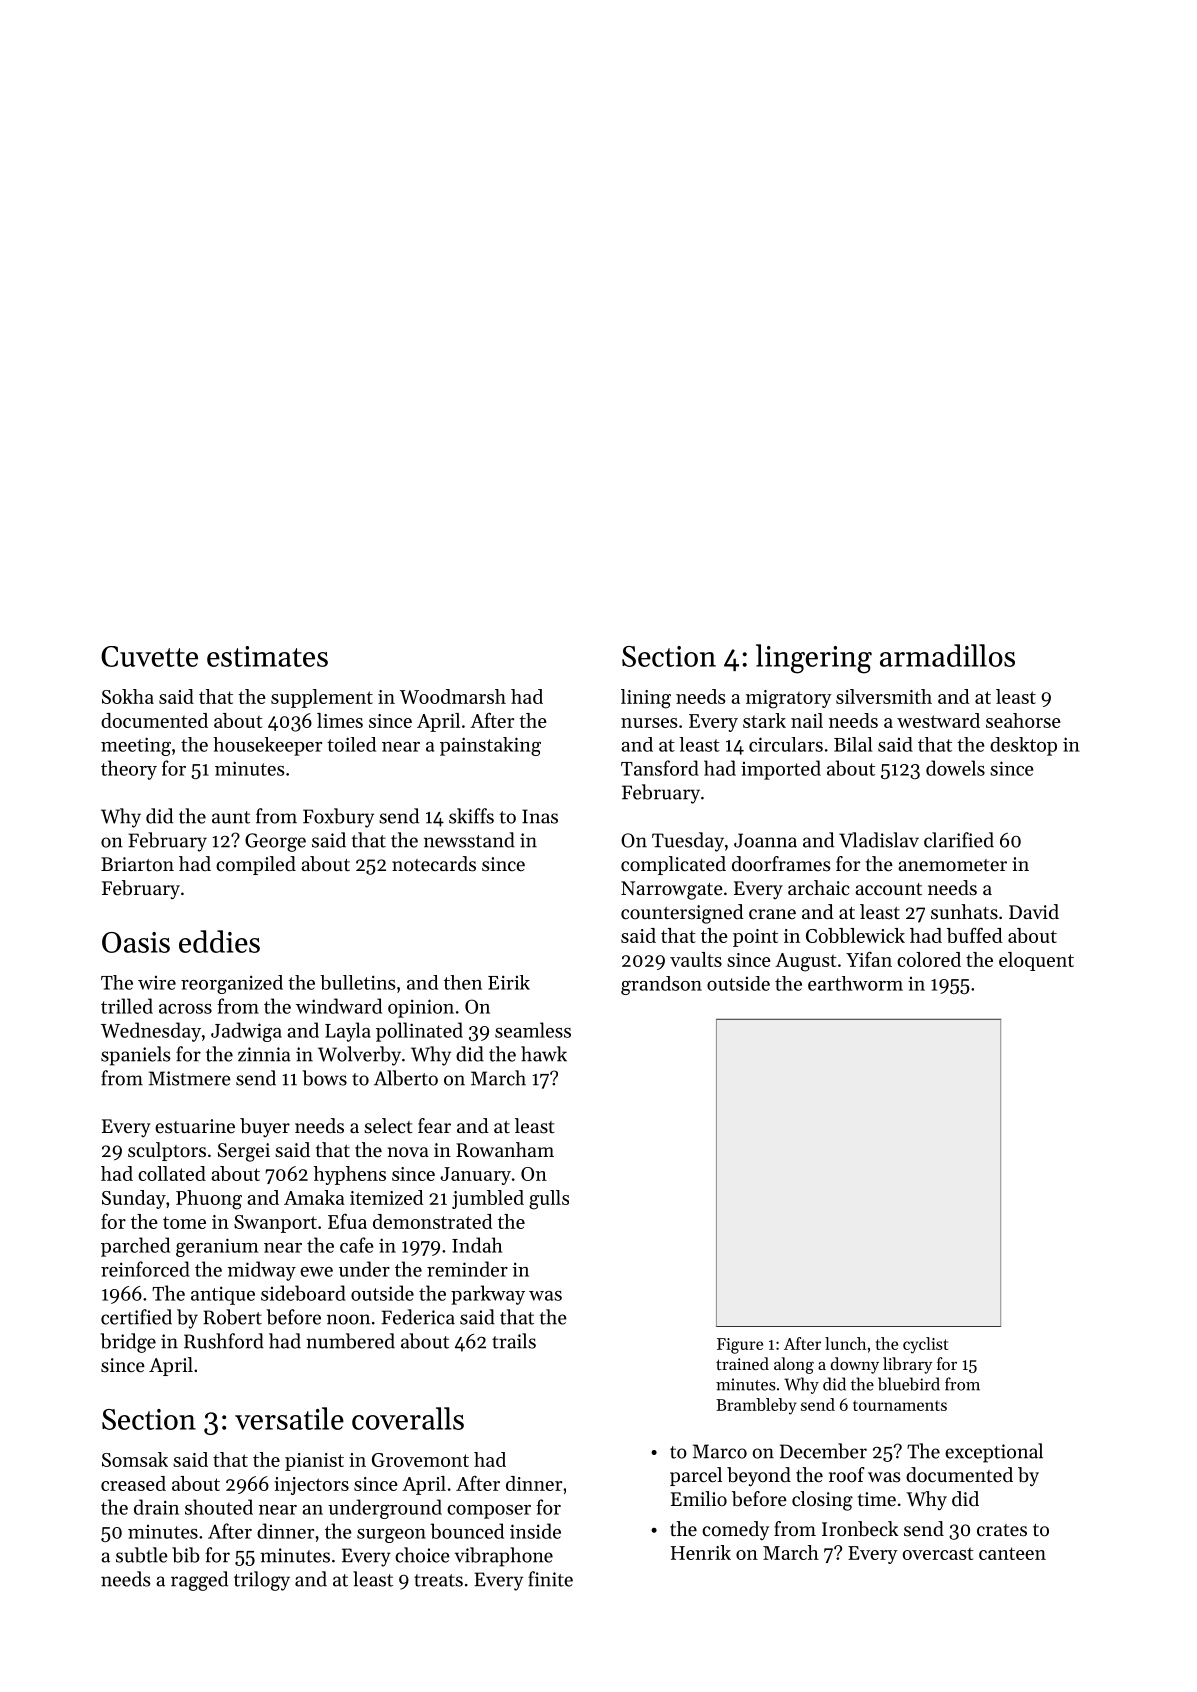 The image size is (1197, 1692). Describe the element at coordinates (490, 746) in the document. I see `painstaking` at that location.
